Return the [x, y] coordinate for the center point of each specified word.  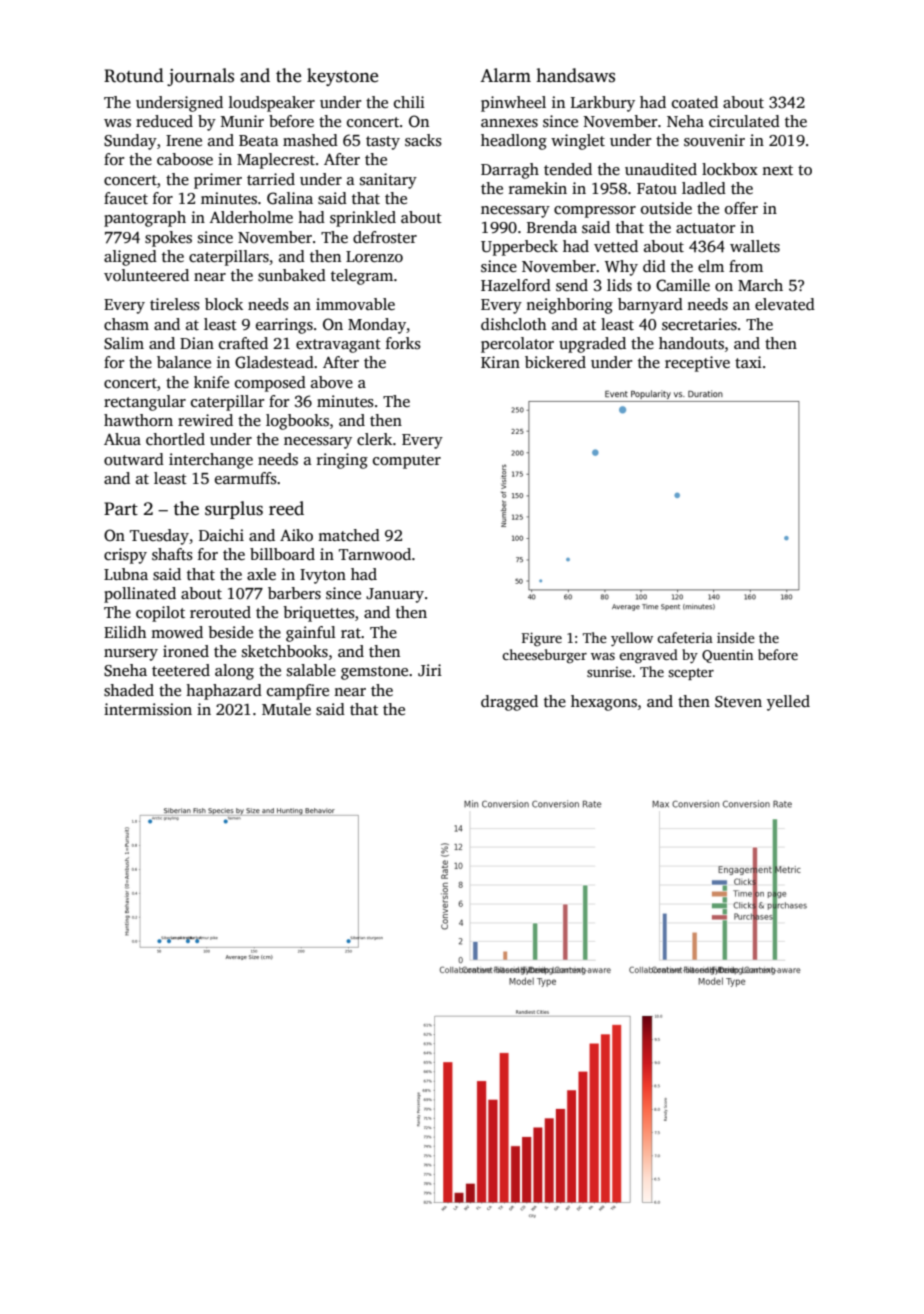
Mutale [286, 709]
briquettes [319, 614]
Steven [738, 702]
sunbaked [292, 275]
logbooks [297, 422]
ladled [704, 188]
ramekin [538, 188]
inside [736, 637]
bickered [555, 362]
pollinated [140, 595]
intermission [148, 709]
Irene [184, 140]
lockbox [730, 169]
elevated [785, 304]
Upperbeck [519, 248]
